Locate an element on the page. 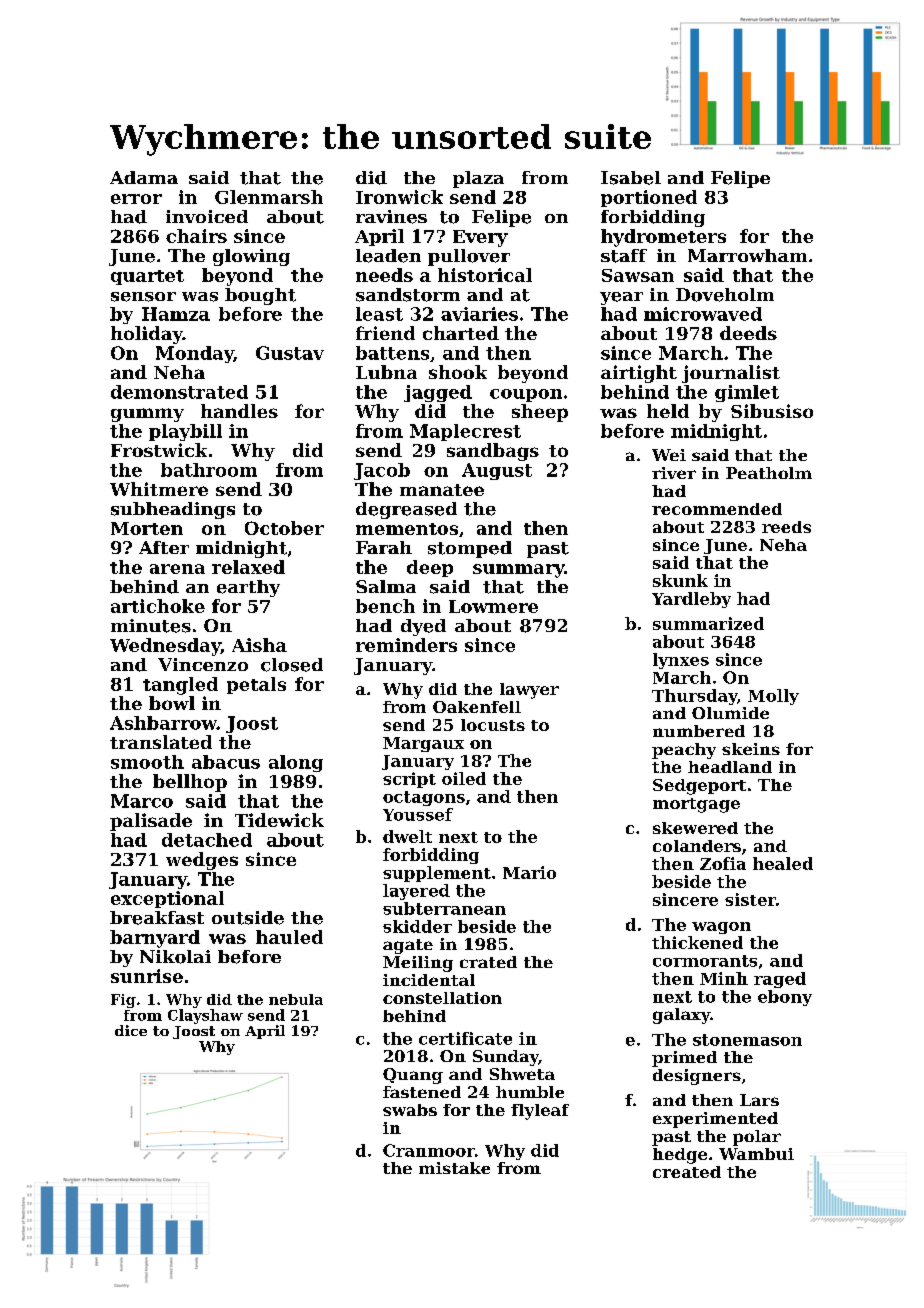  primed is located at coordinates (684, 1059).
